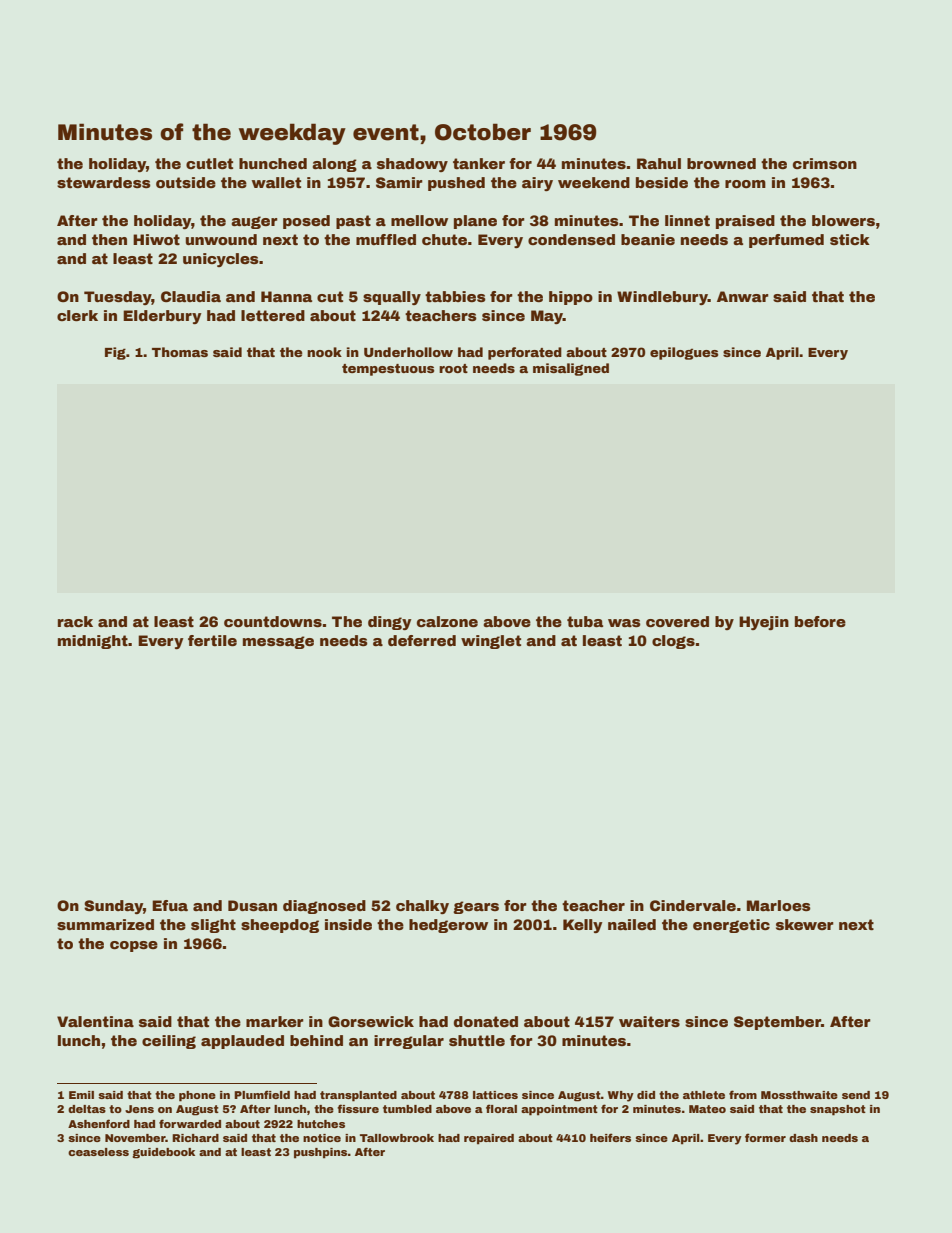 The width and height of the image is (952, 1233). I want to click on Fig, so click(115, 353).
